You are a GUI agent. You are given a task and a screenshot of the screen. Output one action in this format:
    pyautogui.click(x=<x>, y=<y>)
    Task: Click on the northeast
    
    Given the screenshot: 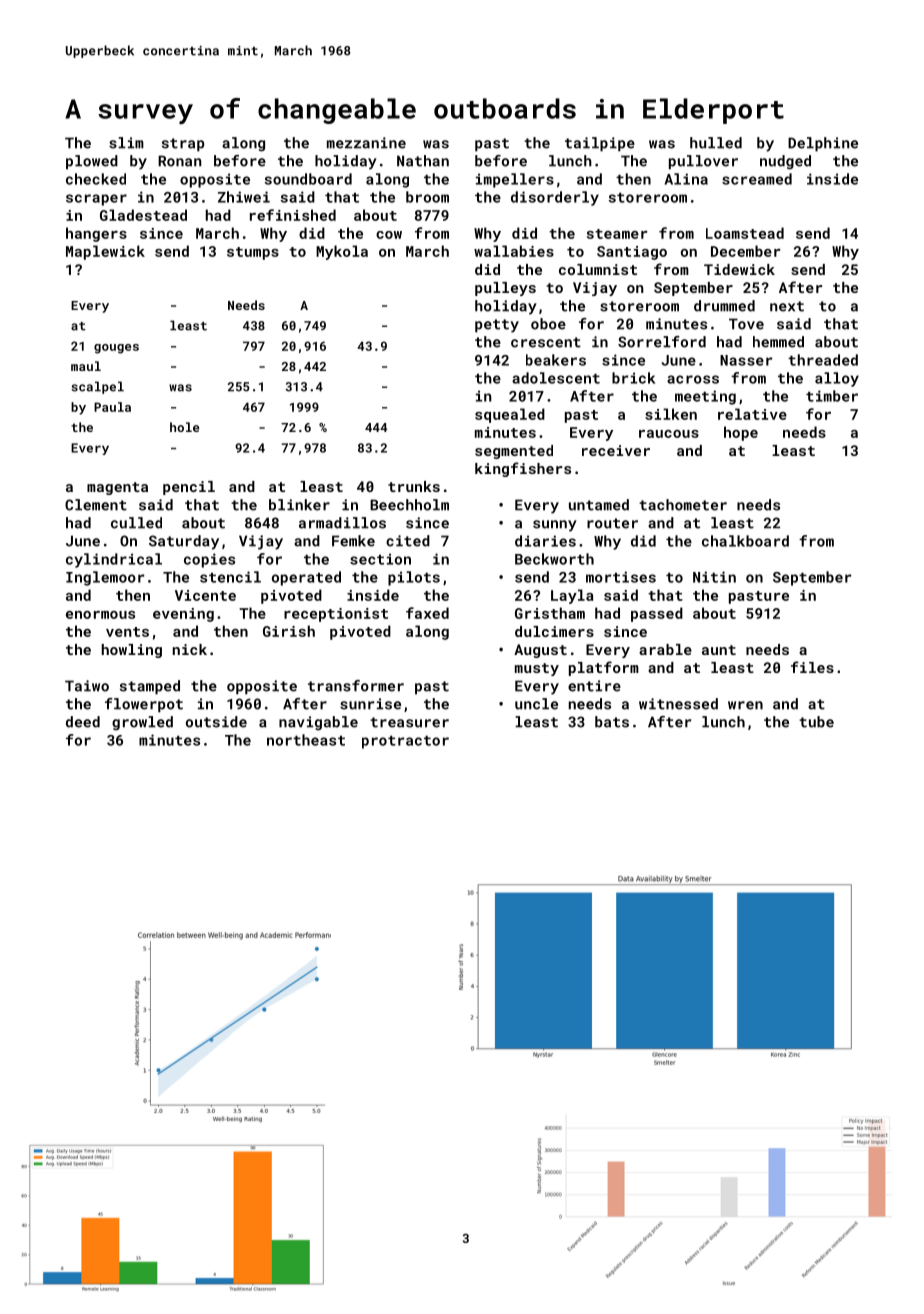 What is the action you would take?
    pyautogui.click(x=306, y=740)
